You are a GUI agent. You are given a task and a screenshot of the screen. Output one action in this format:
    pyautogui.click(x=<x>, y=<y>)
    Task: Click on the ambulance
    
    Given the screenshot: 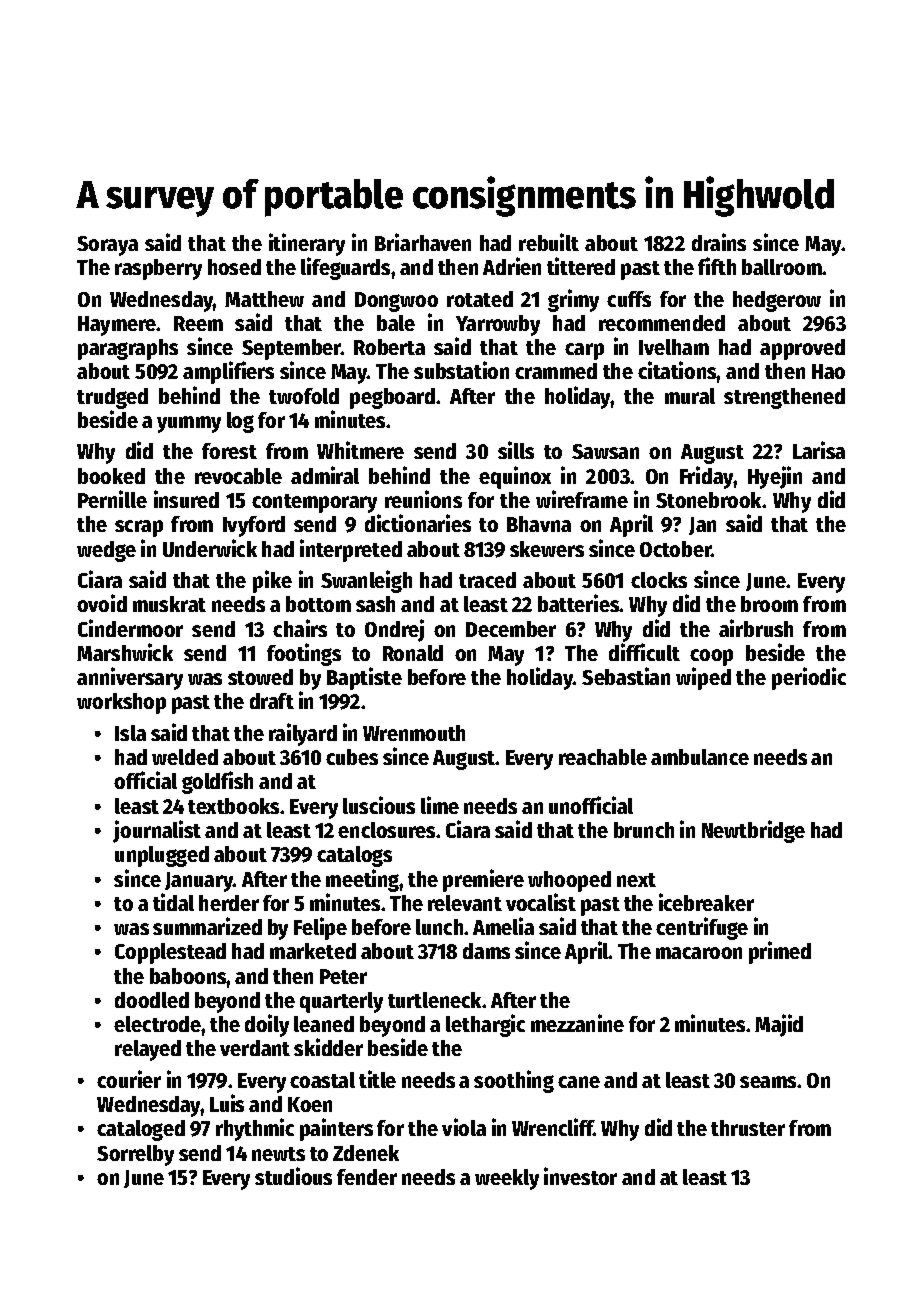 What is the action you would take?
    pyautogui.click(x=700, y=757)
